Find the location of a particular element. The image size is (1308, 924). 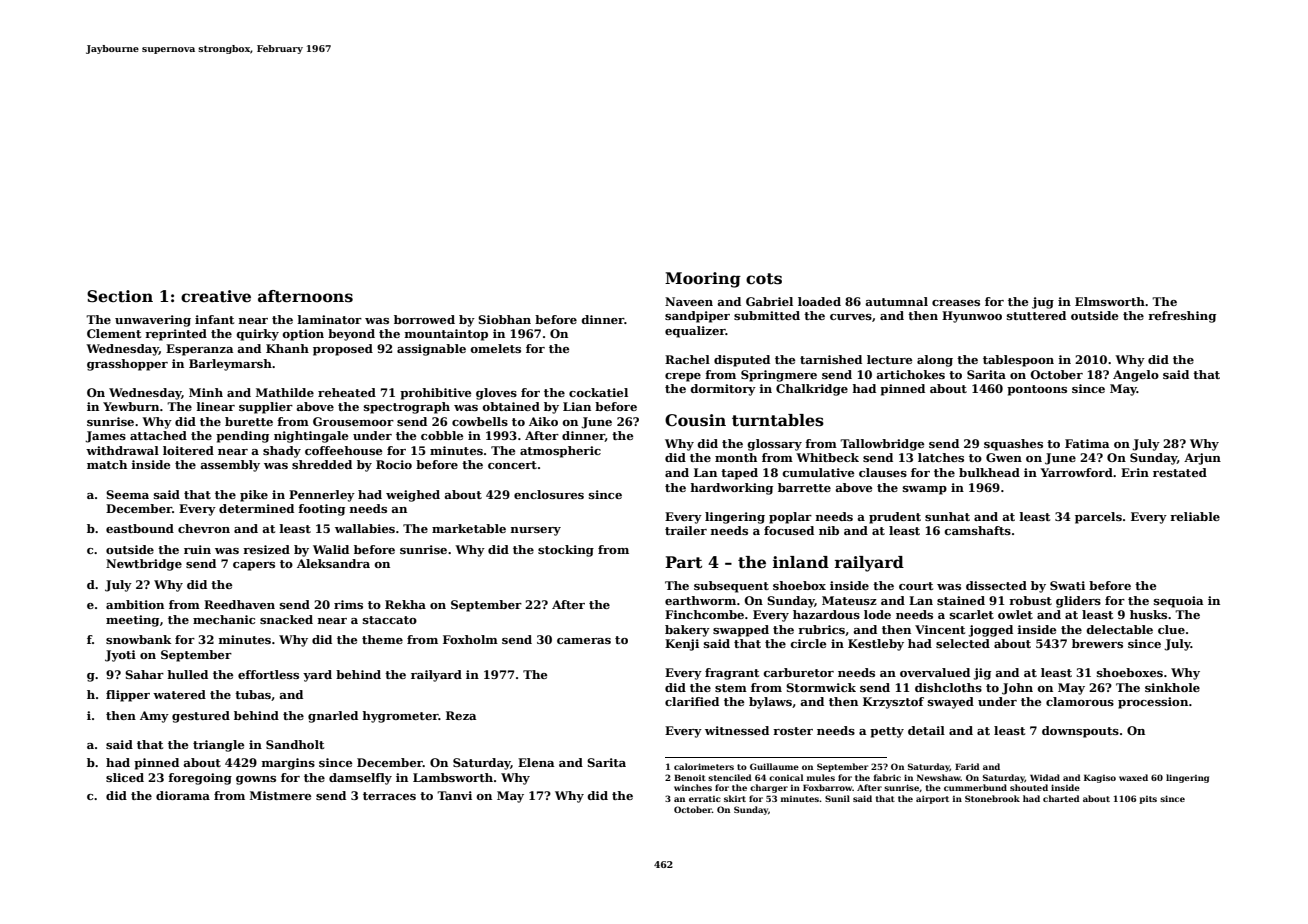

disputed is located at coordinates (742, 361).
